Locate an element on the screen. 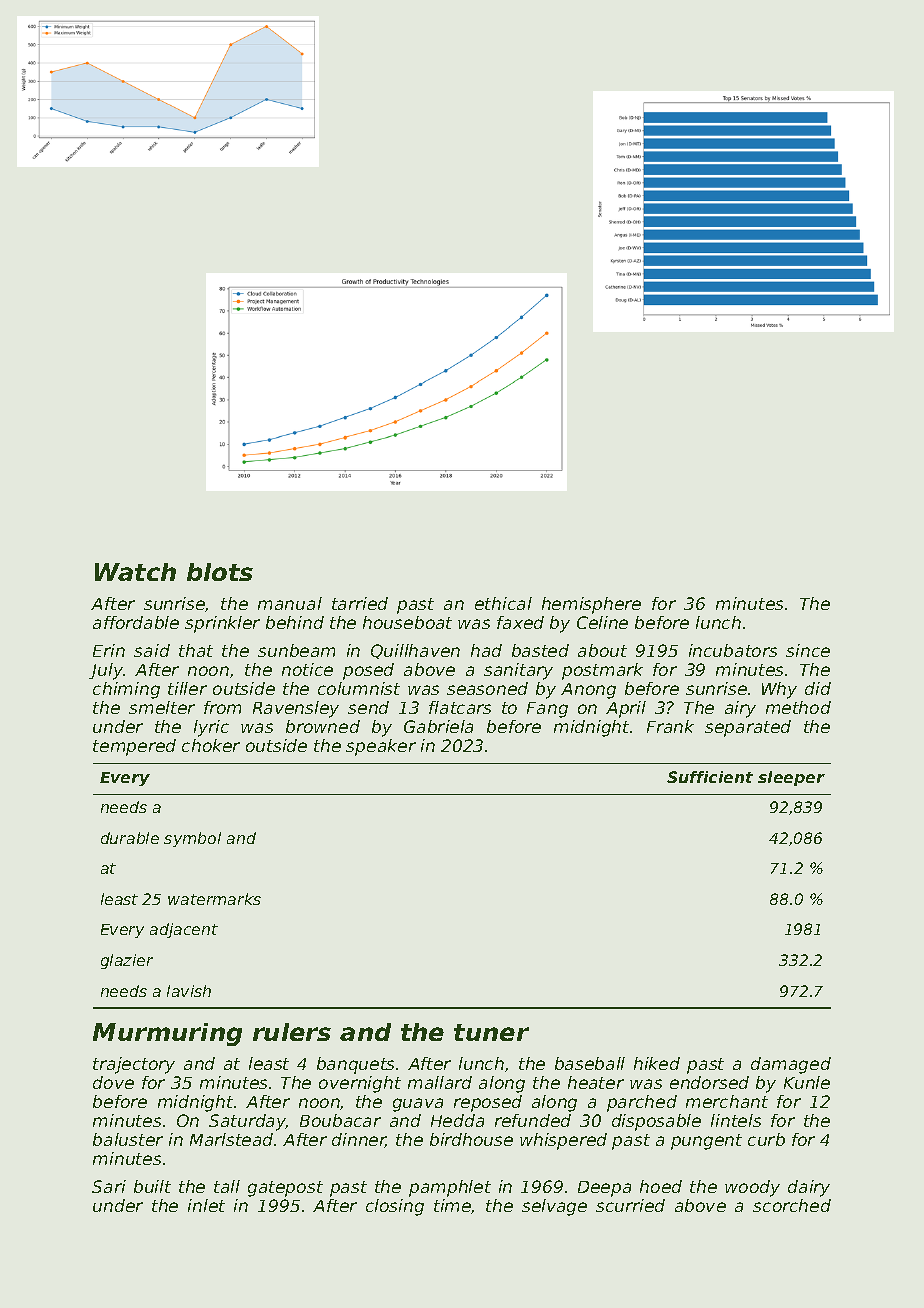 This screenshot has width=924, height=1308. tempered is located at coordinates (134, 747).
